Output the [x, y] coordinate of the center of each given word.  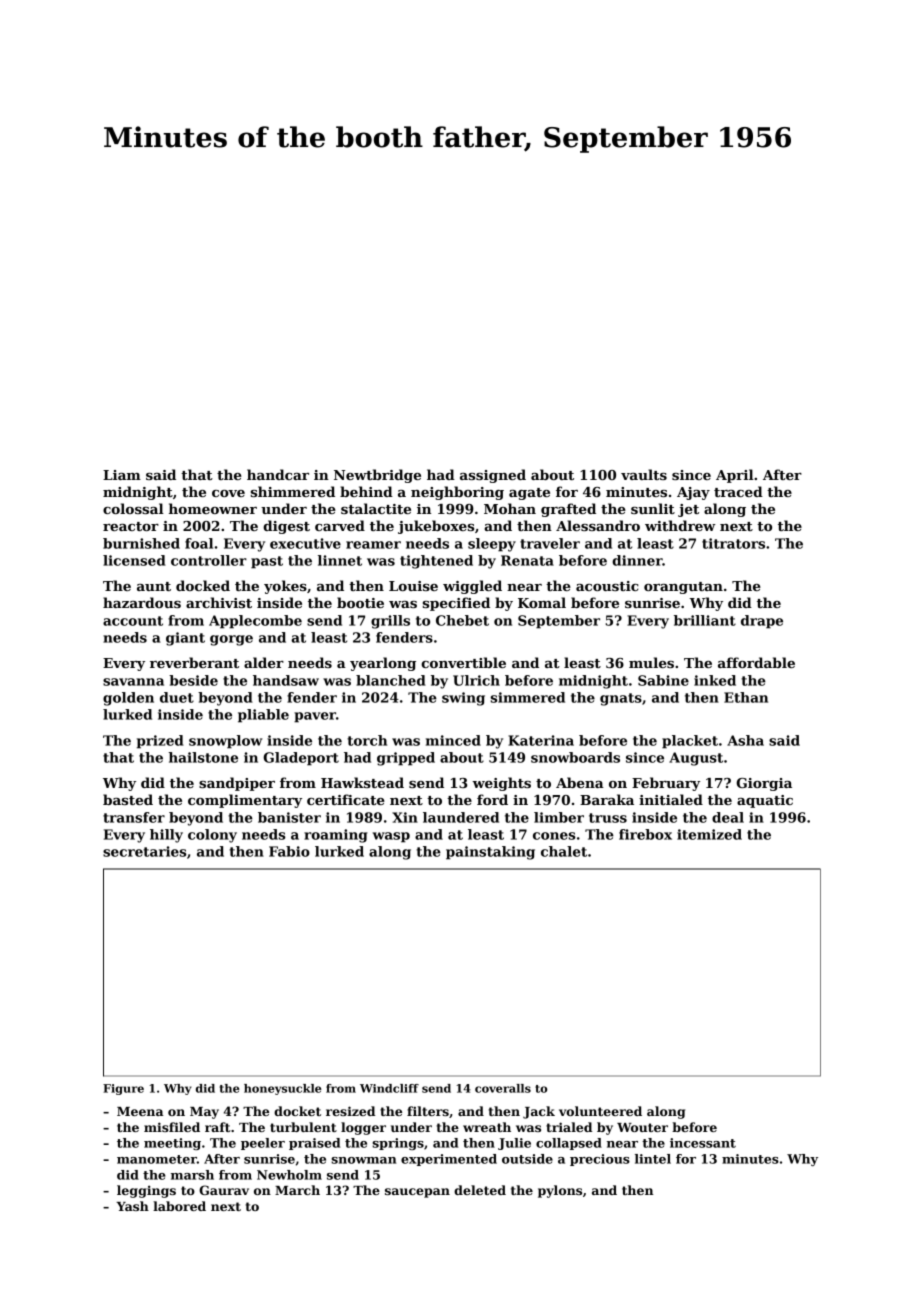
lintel [653, 1159]
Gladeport [301, 759]
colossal [133, 508]
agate [529, 494]
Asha [745, 740]
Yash [132, 1206]
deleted [480, 1190]
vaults [644, 474]
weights [501, 784]
